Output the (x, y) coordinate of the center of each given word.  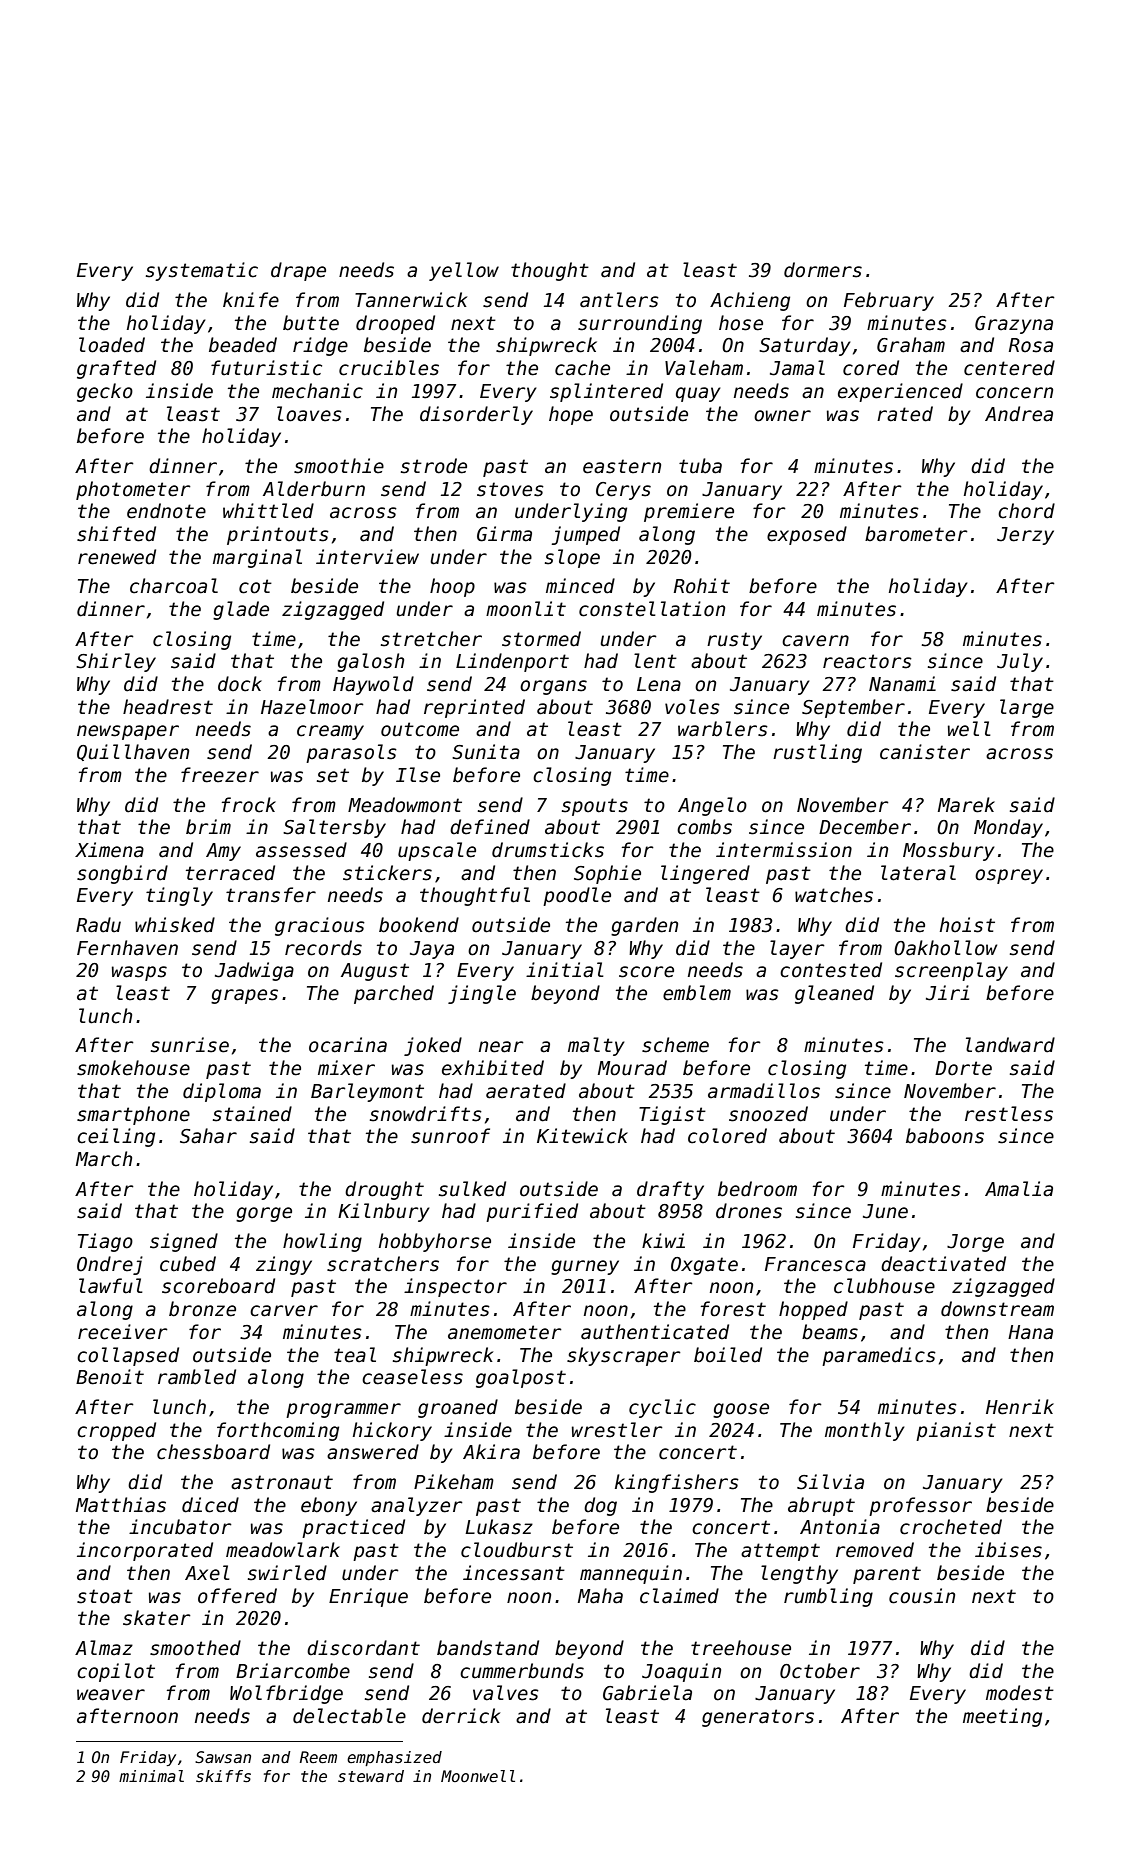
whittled (268, 511)
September (853, 708)
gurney (585, 1267)
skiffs (223, 1776)
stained (252, 1114)
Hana (1030, 1332)
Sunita (486, 752)
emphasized (394, 1758)
